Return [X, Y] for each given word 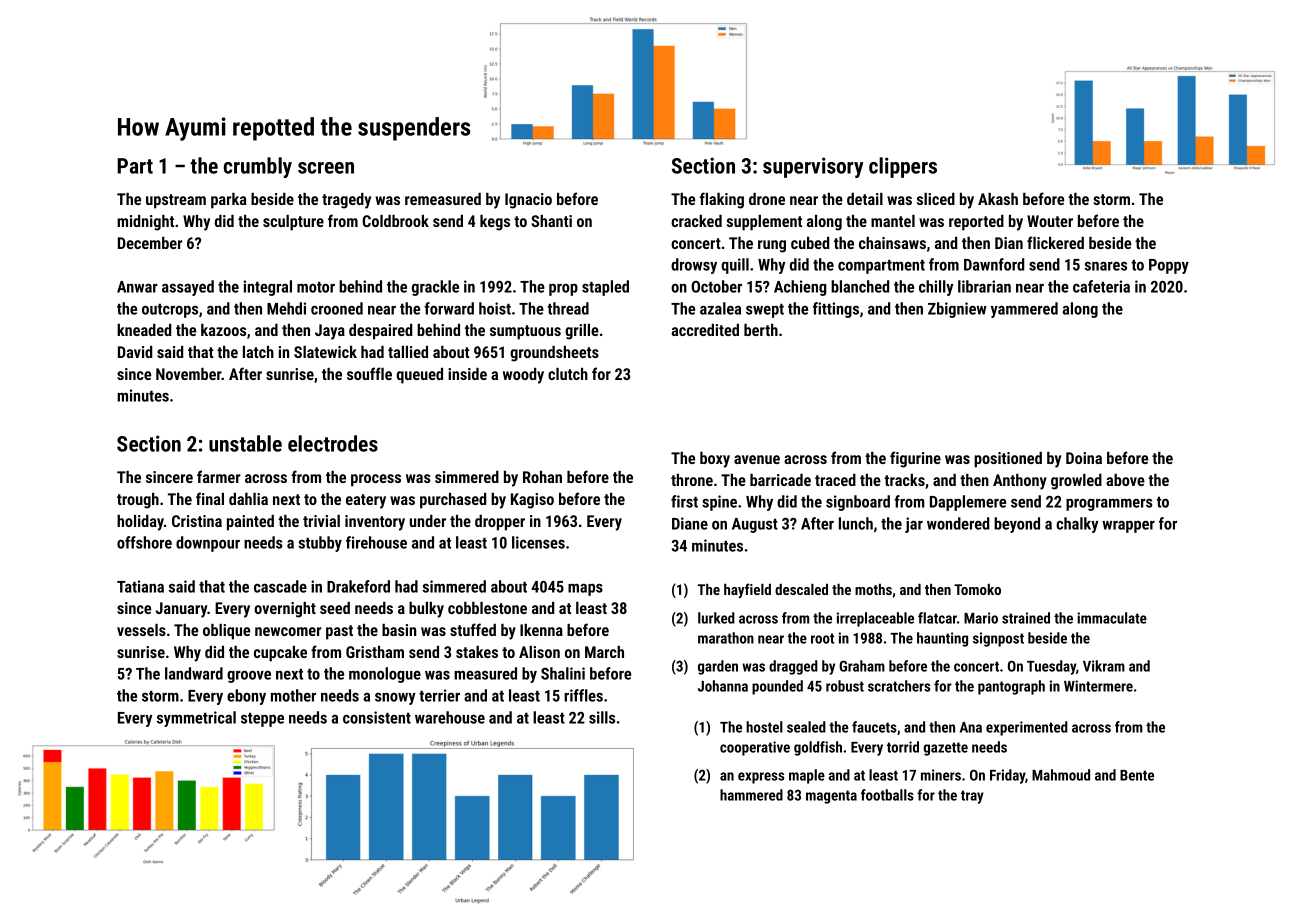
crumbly [257, 167]
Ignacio [528, 201]
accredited [705, 330]
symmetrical [196, 719]
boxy [715, 460]
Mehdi [286, 308]
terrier [439, 695]
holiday [140, 523]
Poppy [1169, 266]
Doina [1084, 458]
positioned [1008, 460]
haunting [942, 639]
